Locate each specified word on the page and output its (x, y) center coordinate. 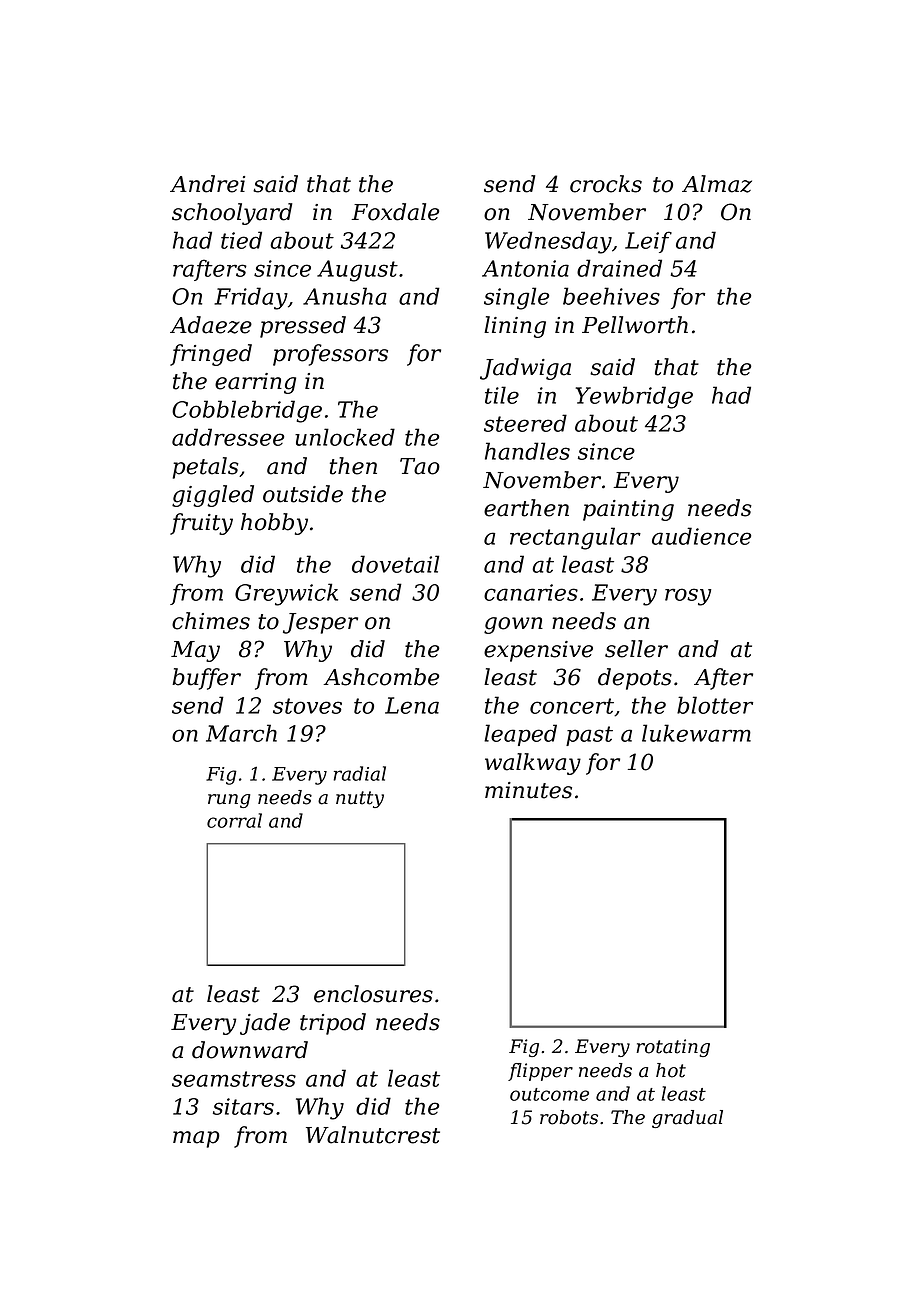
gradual (687, 1119)
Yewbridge (634, 397)
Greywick (286, 594)
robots (569, 1117)
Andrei (207, 184)
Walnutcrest (373, 1135)
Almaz (717, 184)
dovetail (395, 564)
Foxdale (395, 212)
